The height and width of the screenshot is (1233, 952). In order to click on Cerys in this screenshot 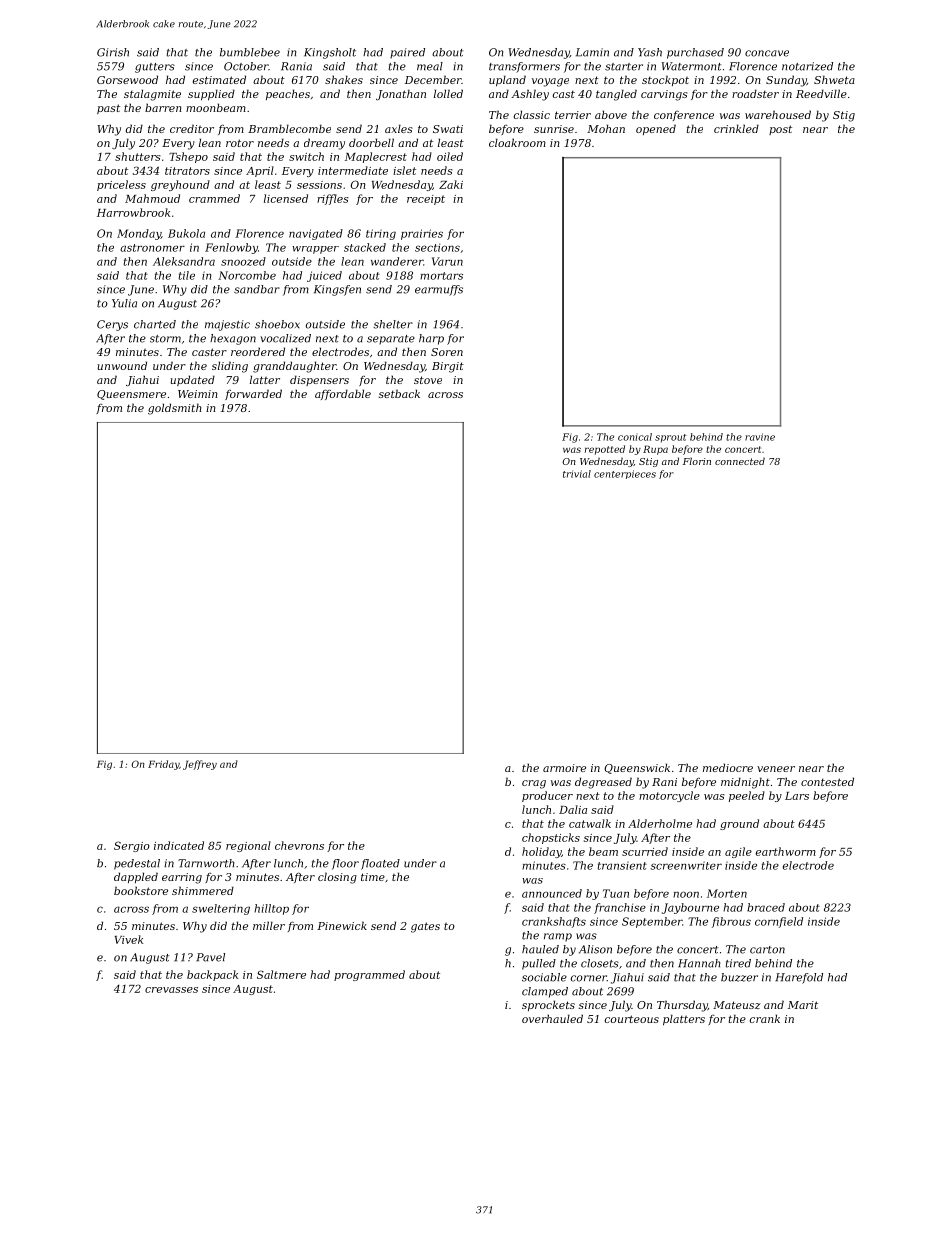, I will do `click(112, 325)`.
